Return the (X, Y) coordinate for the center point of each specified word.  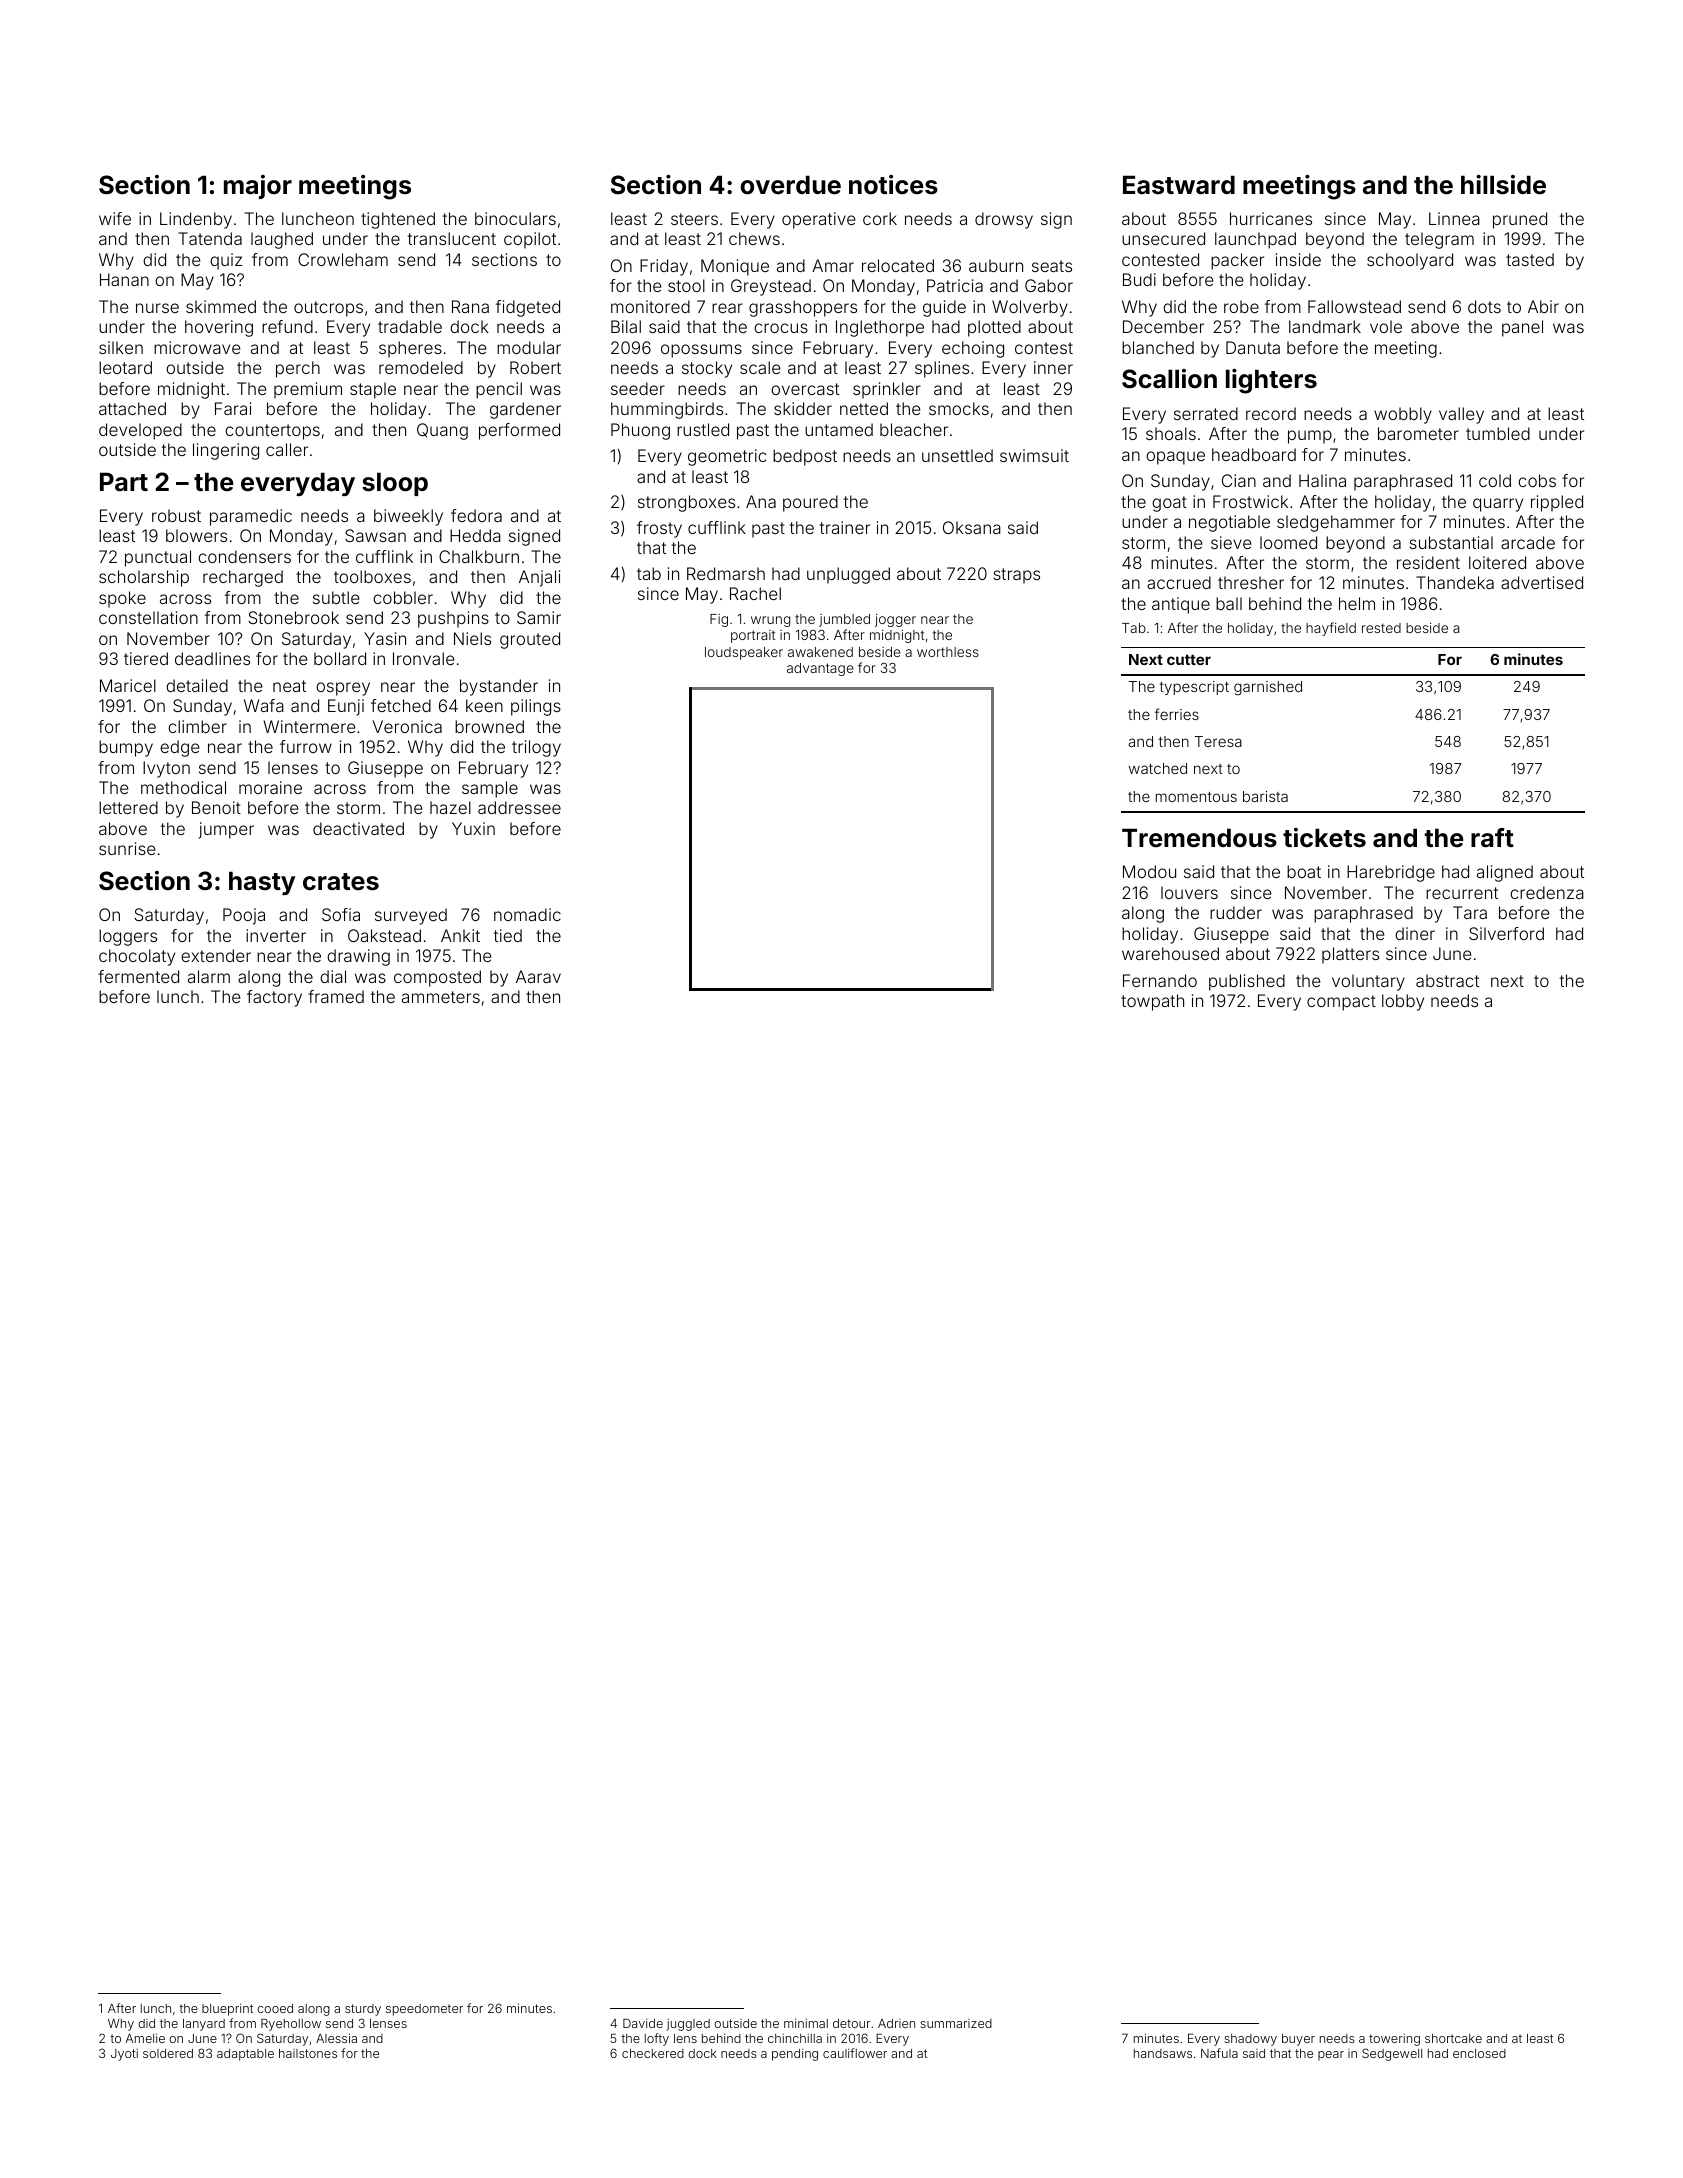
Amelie (145, 2038)
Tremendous (1199, 838)
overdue (790, 185)
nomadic (527, 914)
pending (795, 2054)
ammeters (441, 997)
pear (1331, 2056)
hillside (1503, 185)
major (258, 187)
